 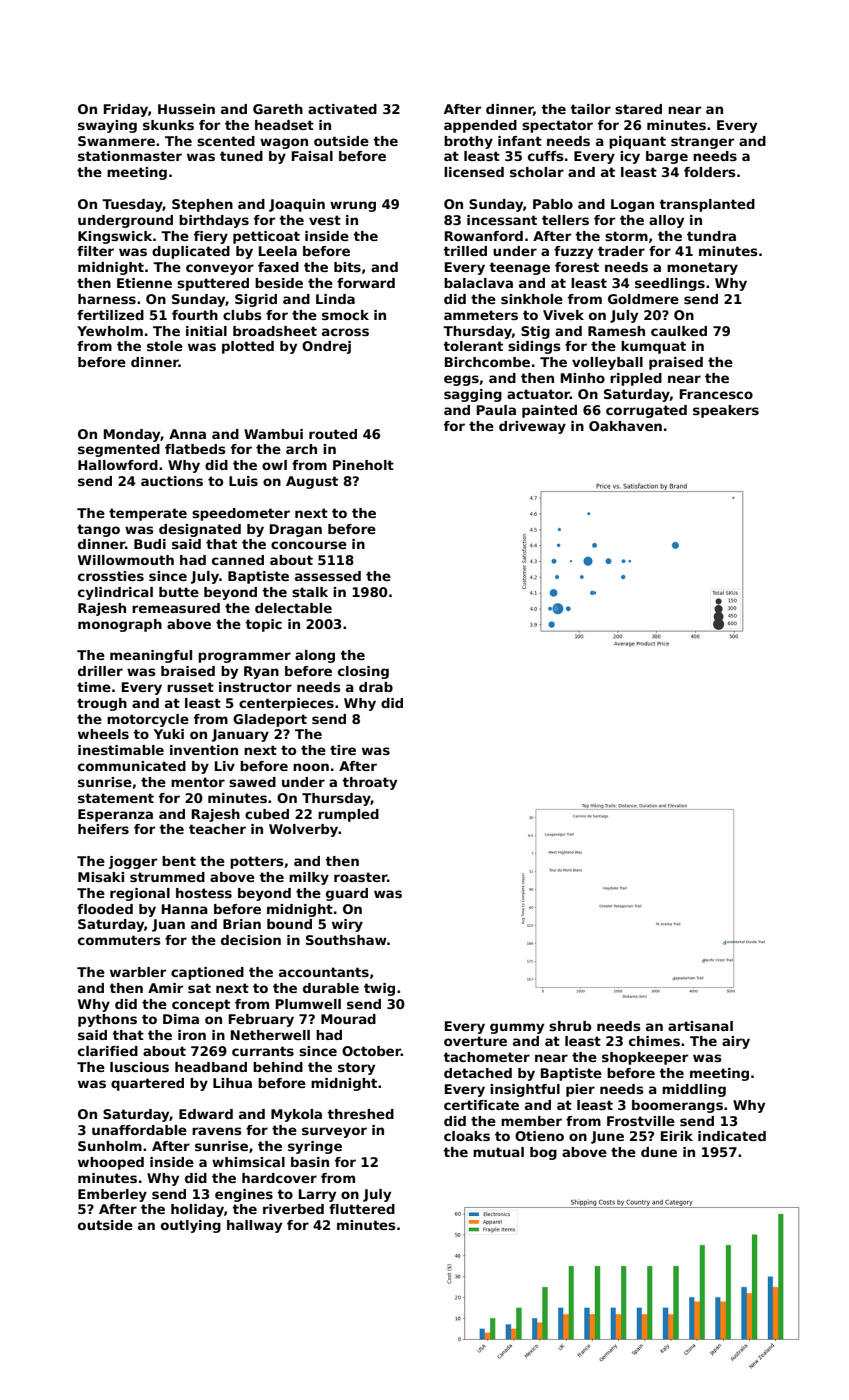 I want to click on Oakhaven, so click(x=625, y=426).
